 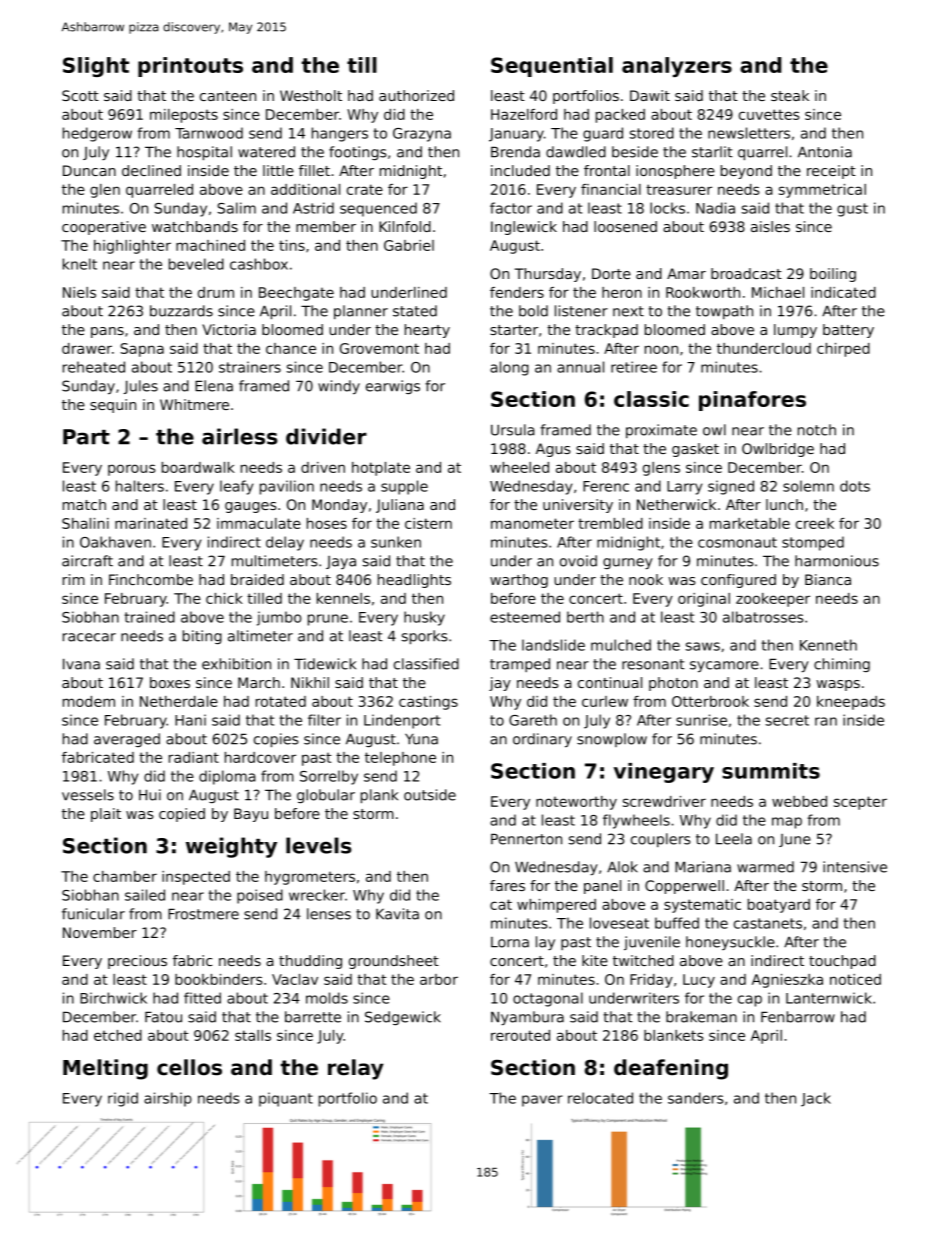 What do you see at coordinates (552, 67) in the screenshot?
I see `Sequential` at bounding box center [552, 67].
